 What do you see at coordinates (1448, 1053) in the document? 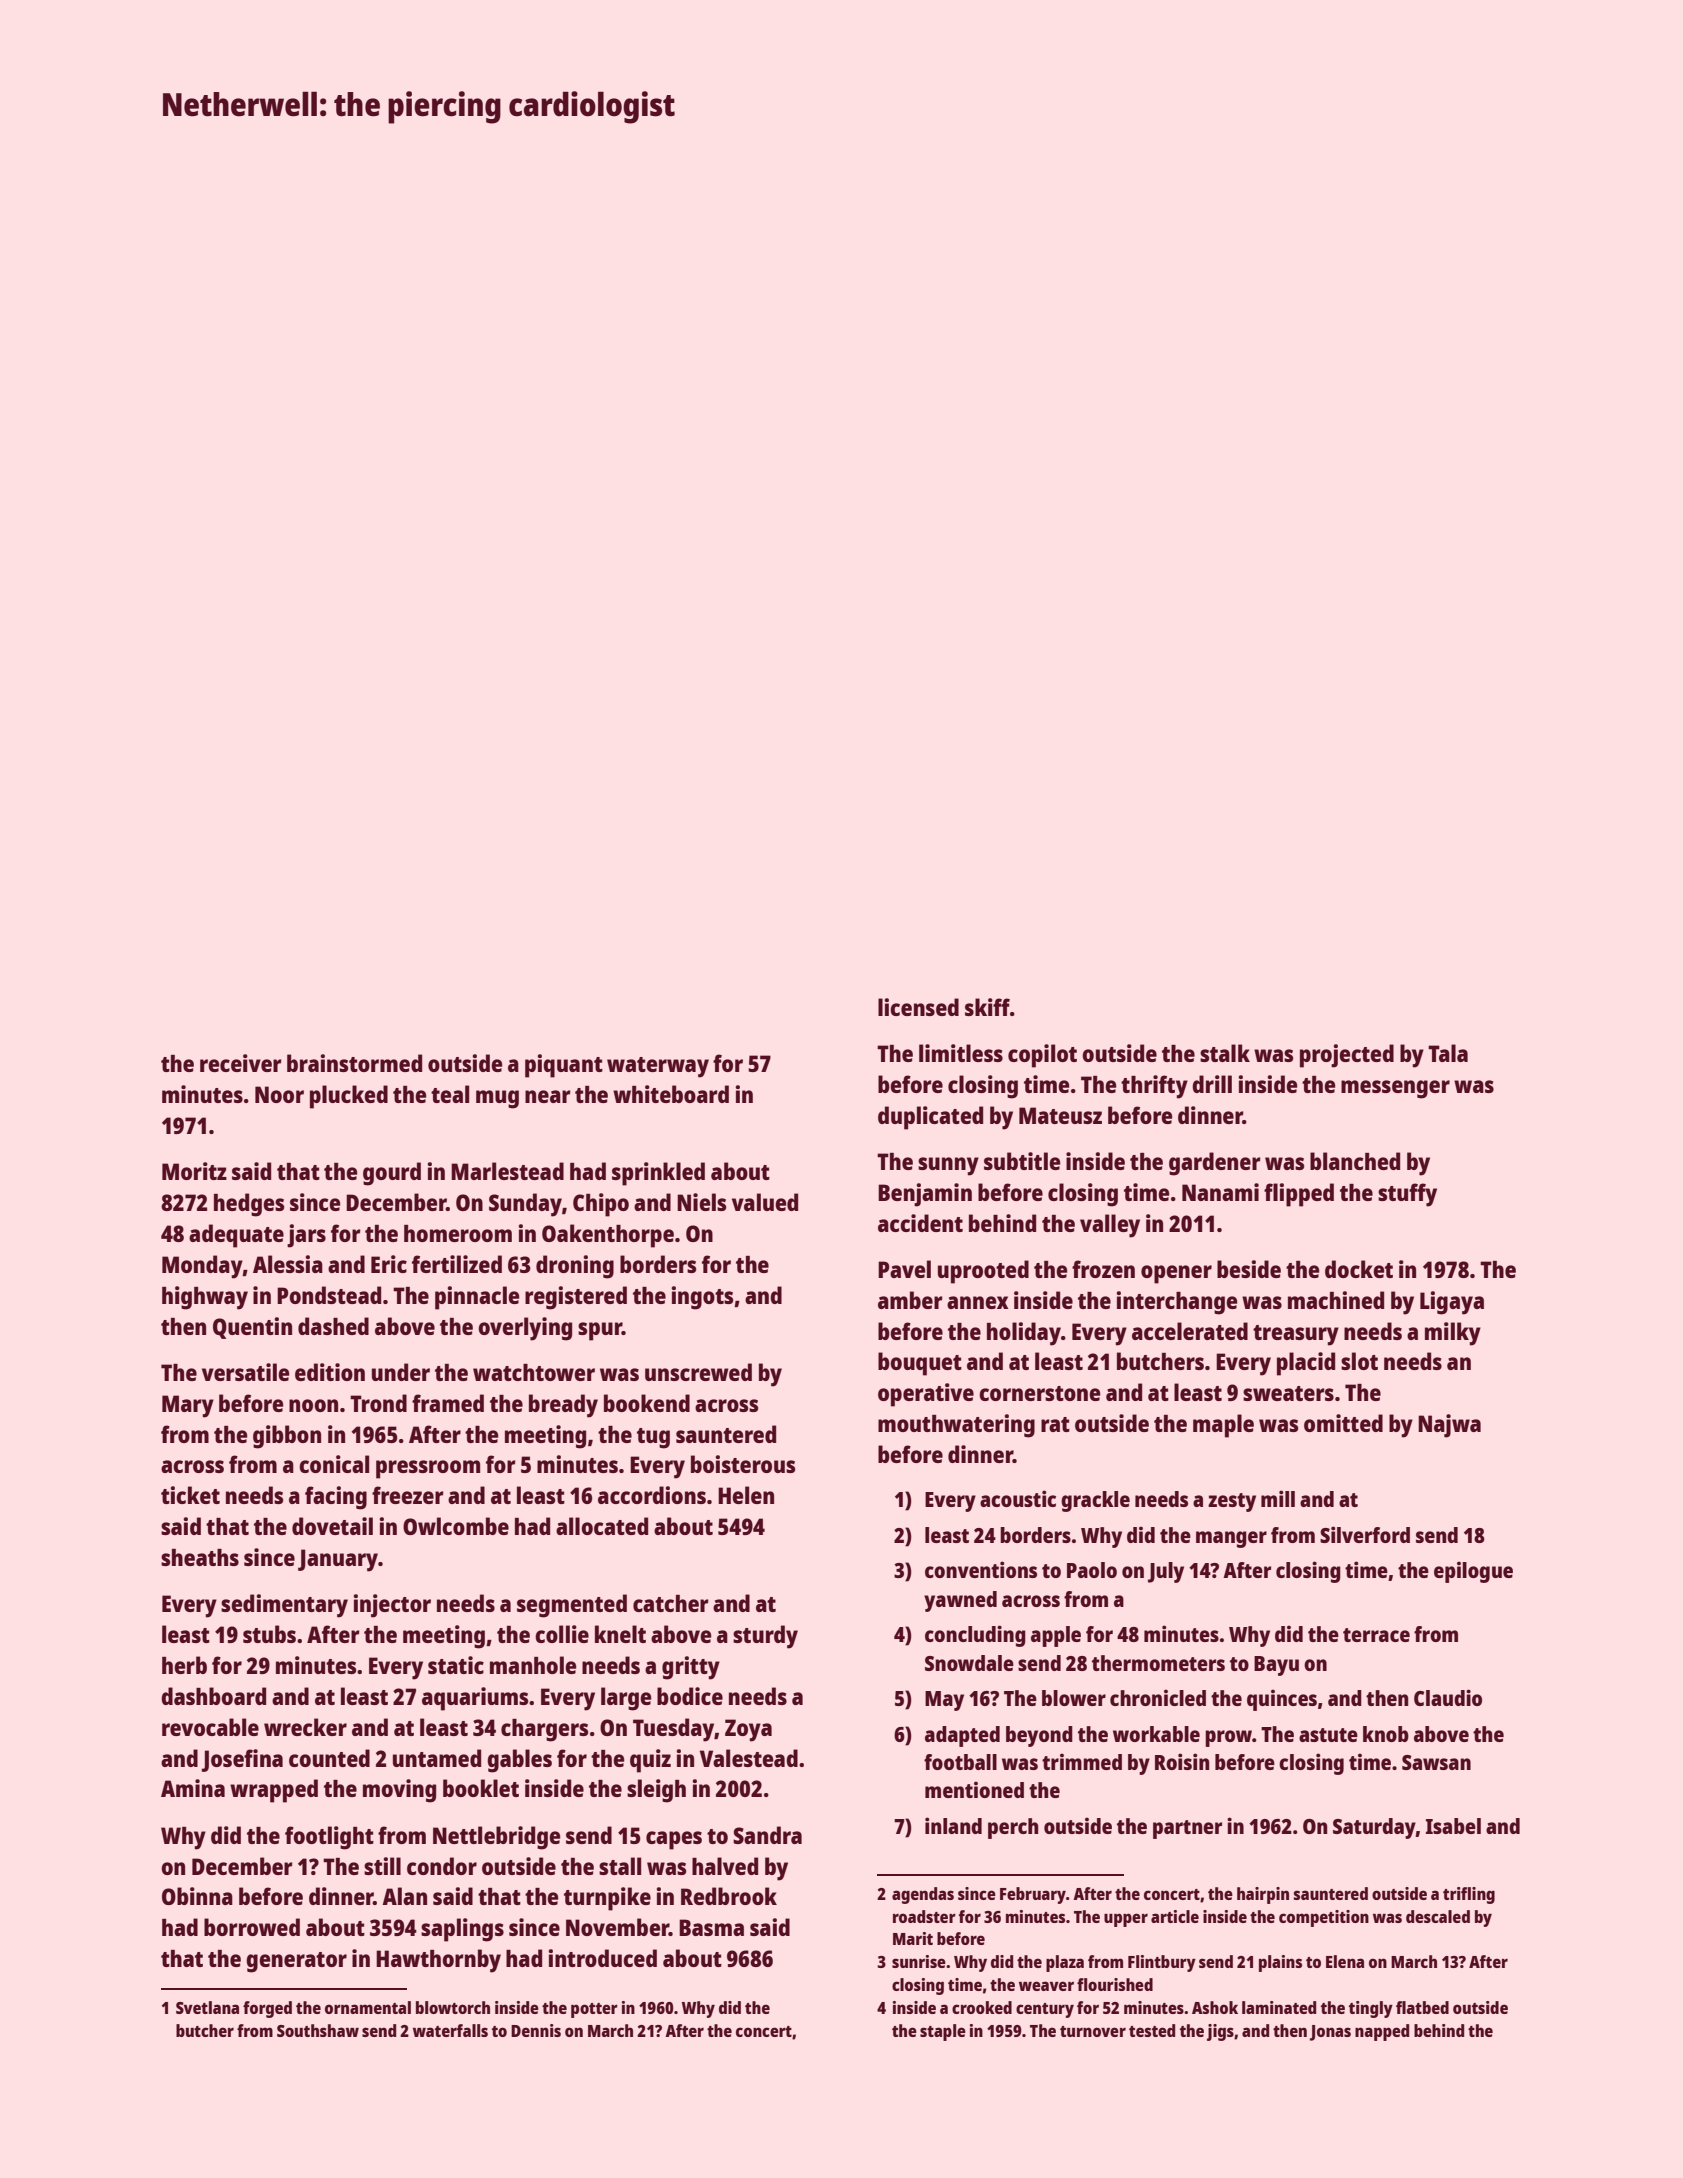
I see `Tala` at bounding box center [1448, 1053].
